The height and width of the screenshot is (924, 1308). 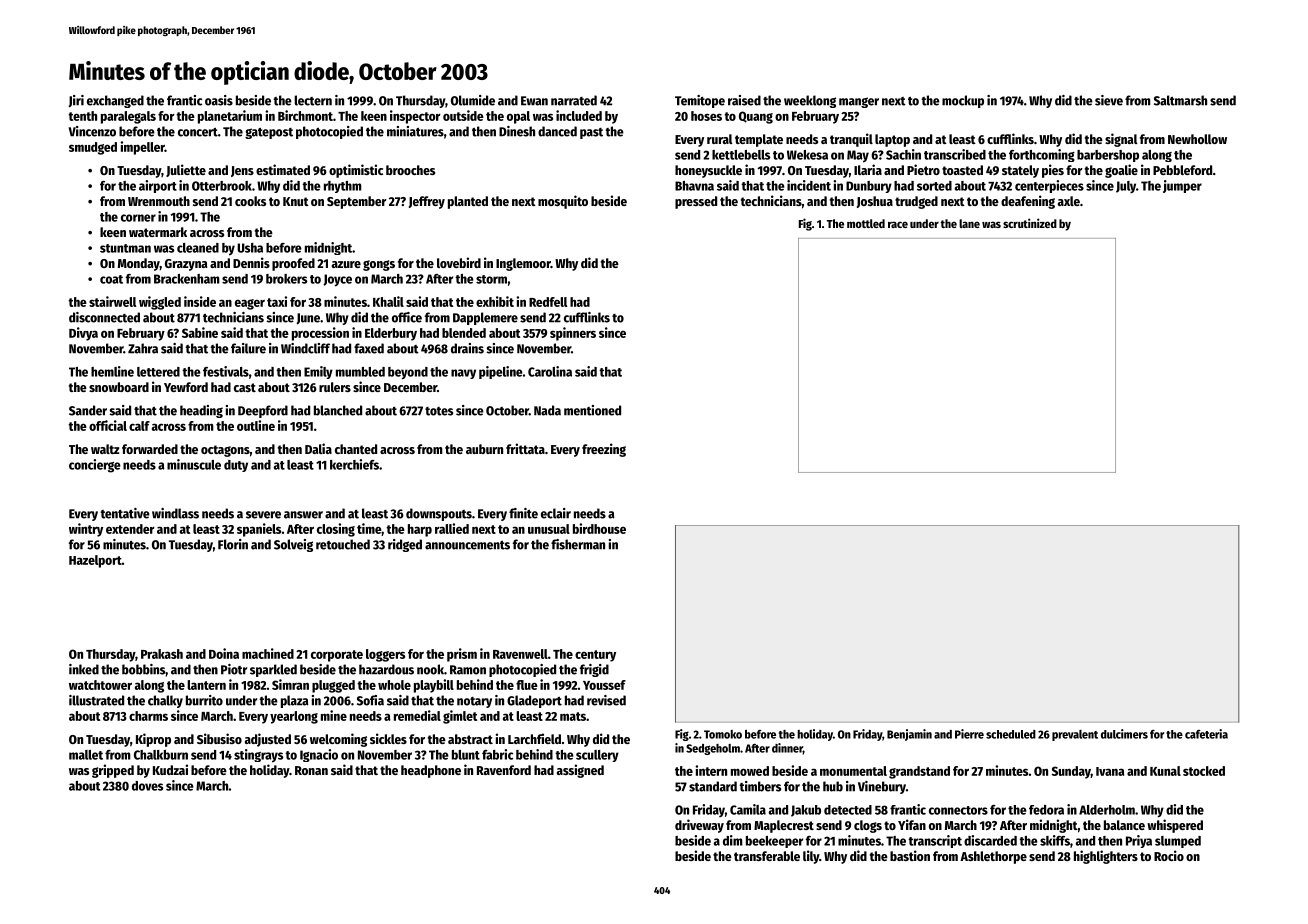 I want to click on lily, so click(x=811, y=857).
